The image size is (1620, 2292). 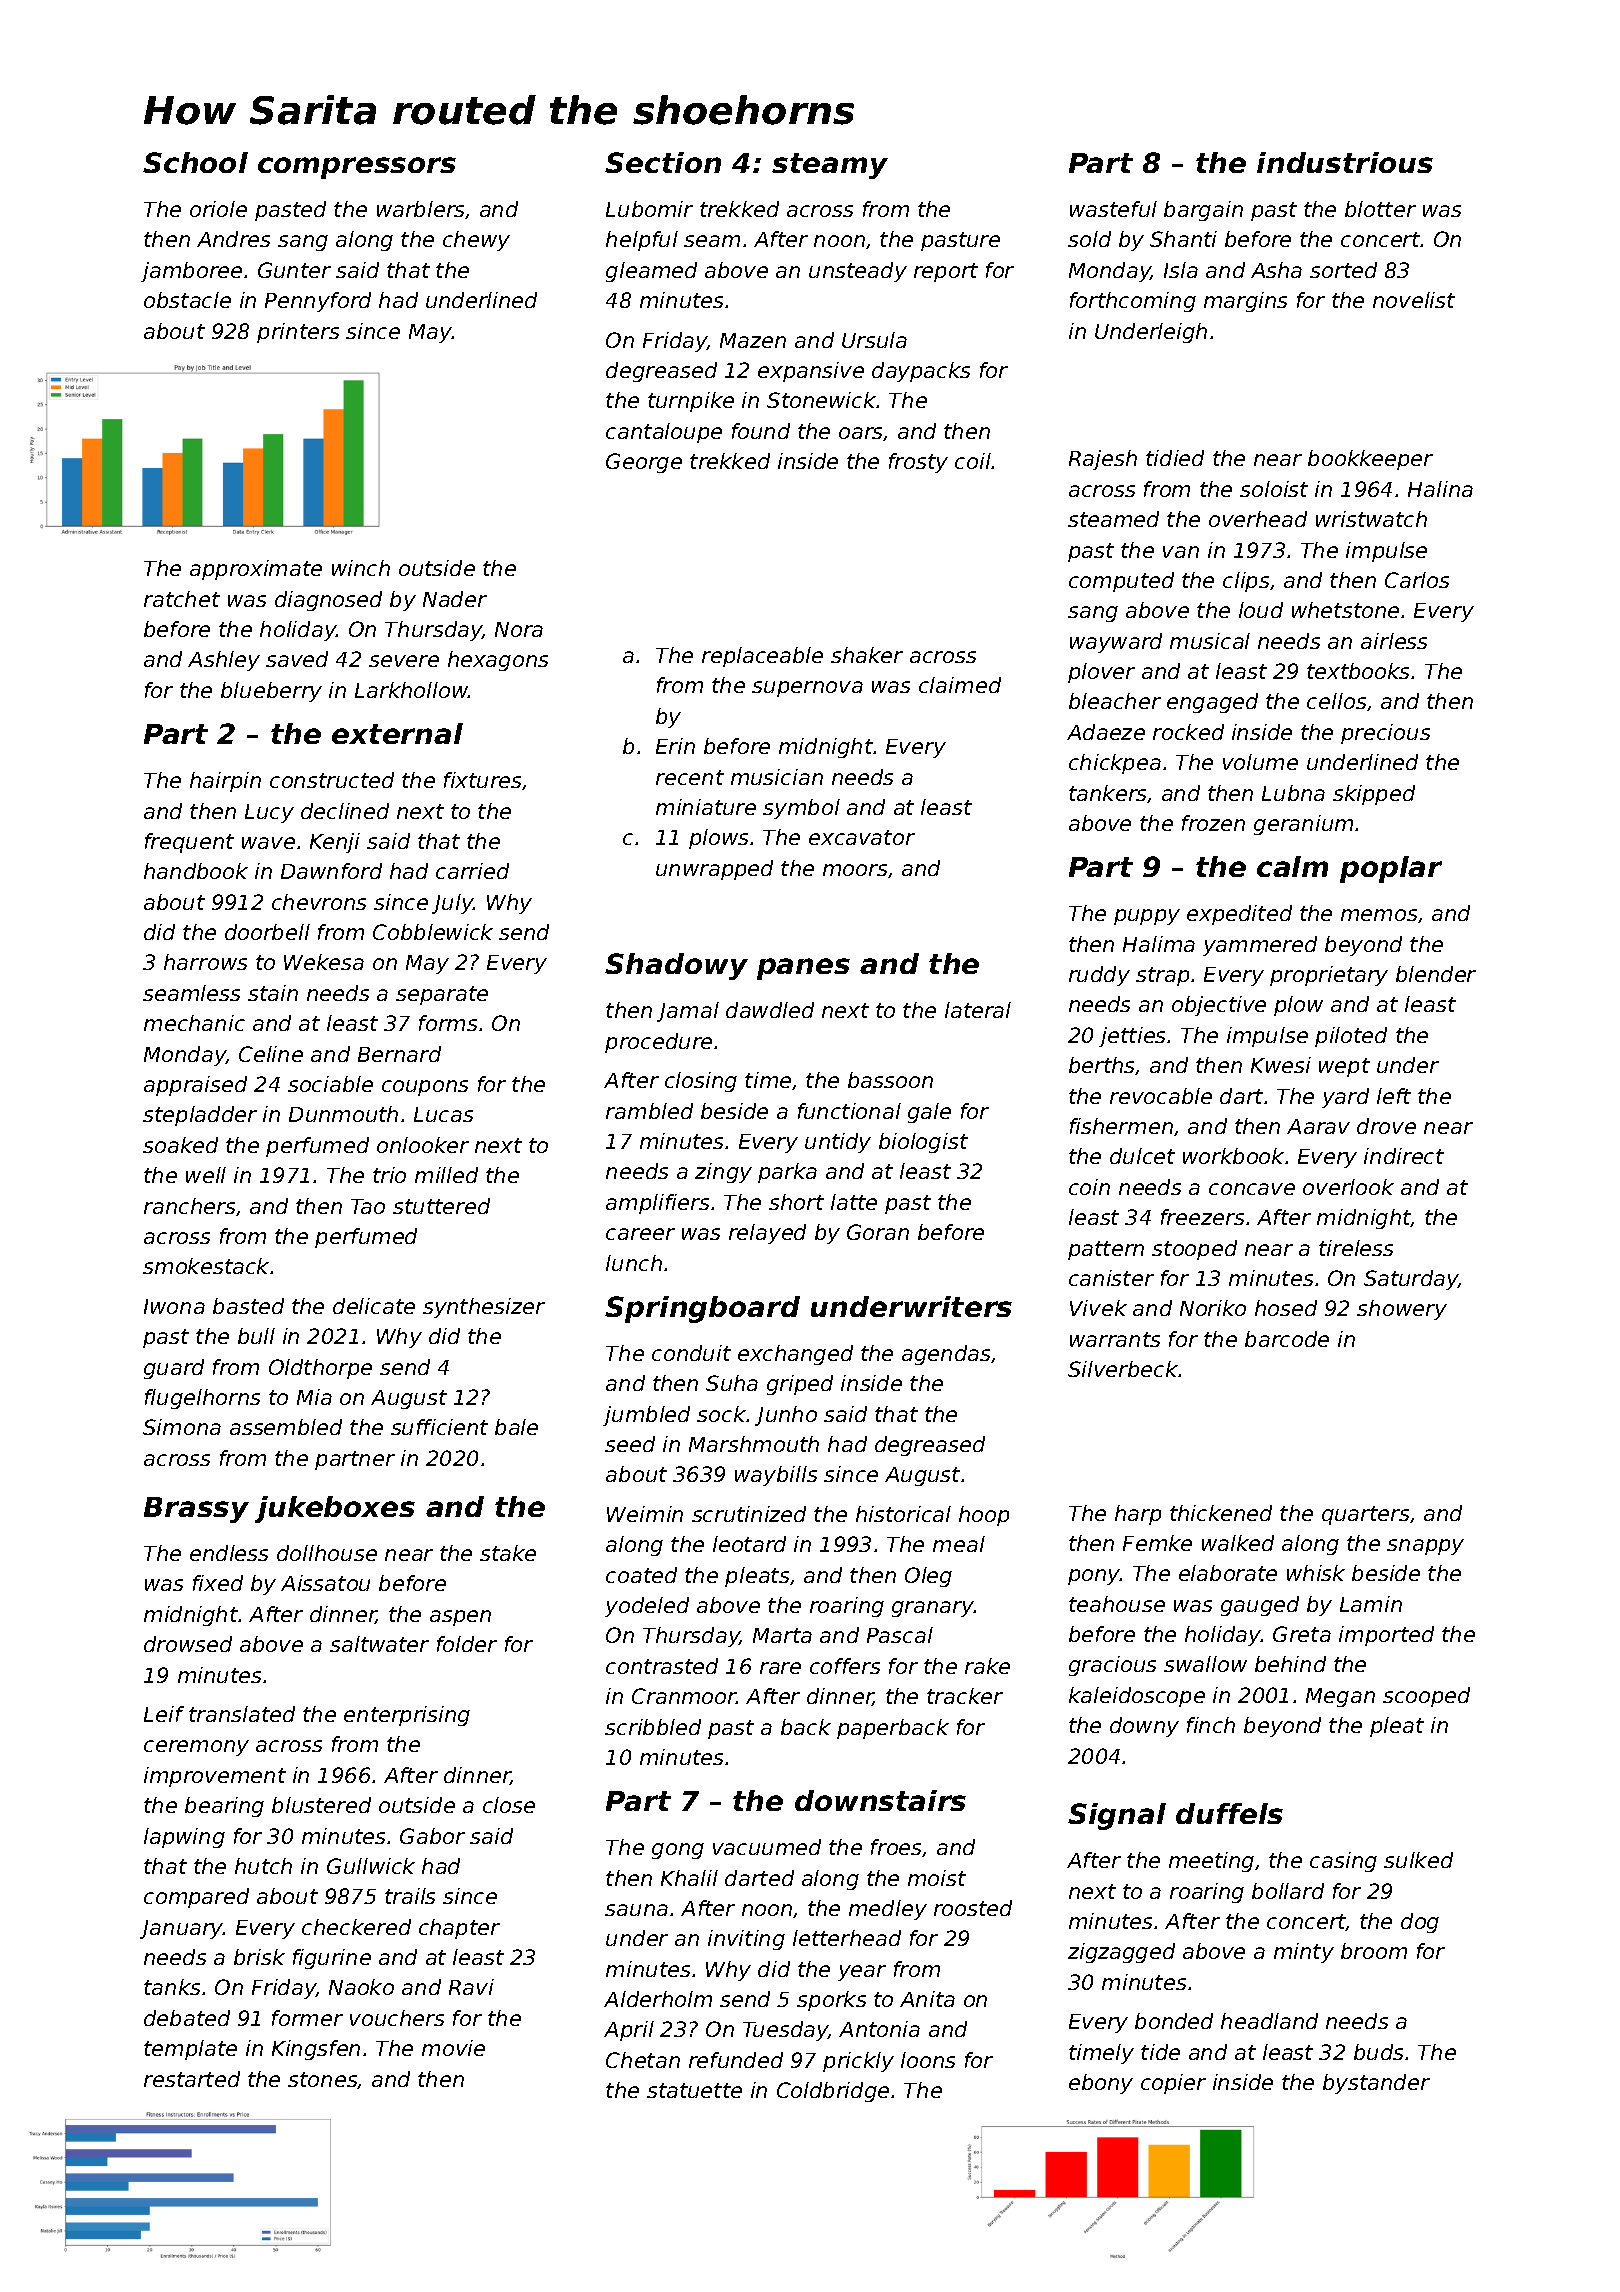 What do you see at coordinates (324, 962) in the document?
I see `Wekesa` at bounding box center [324, 962].
